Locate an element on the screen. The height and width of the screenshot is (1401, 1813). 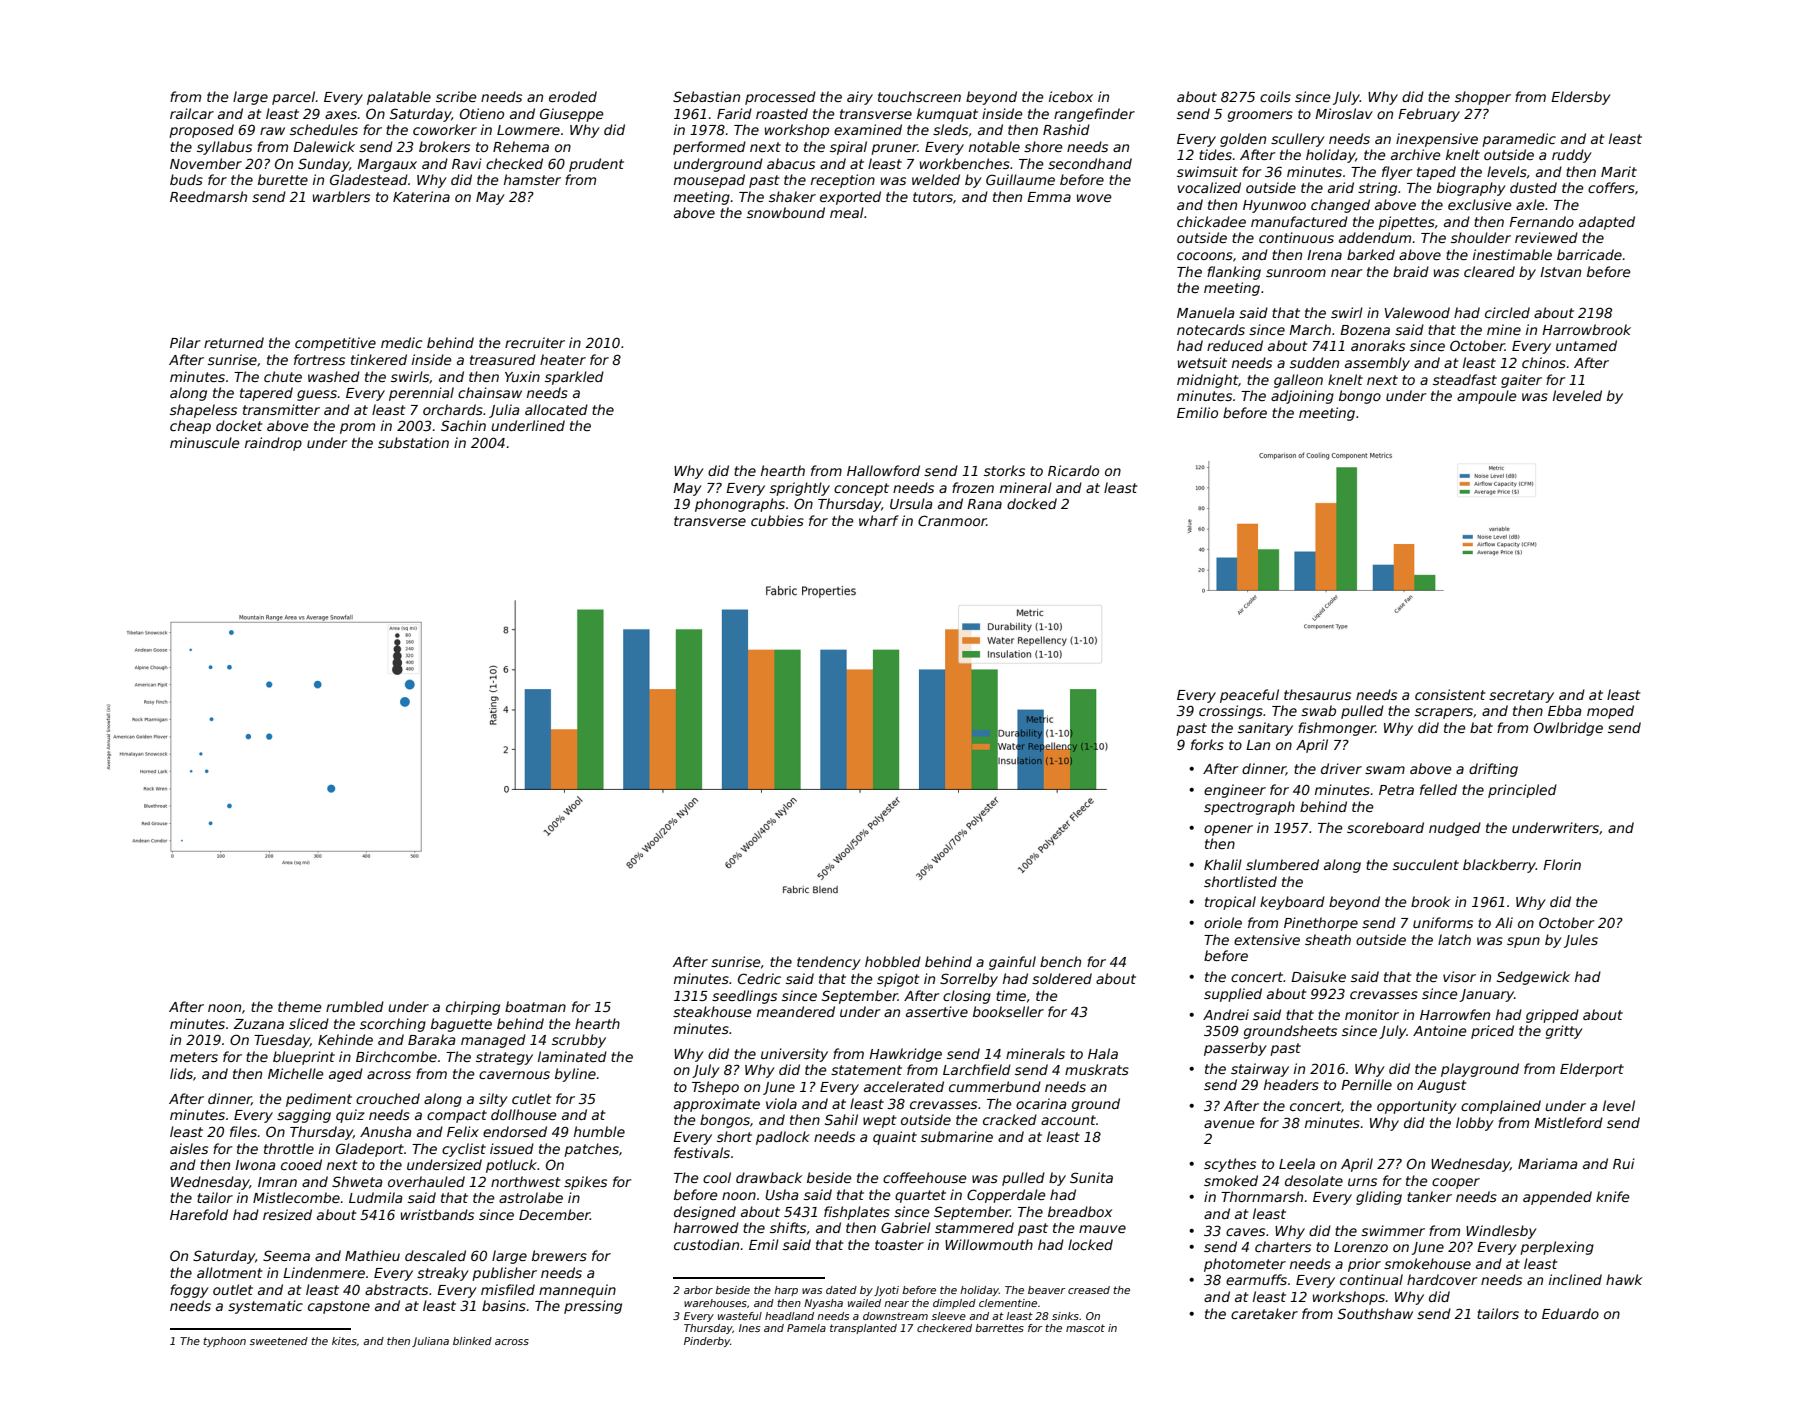
Eduardo is located at coordinates (1570, 1313).
